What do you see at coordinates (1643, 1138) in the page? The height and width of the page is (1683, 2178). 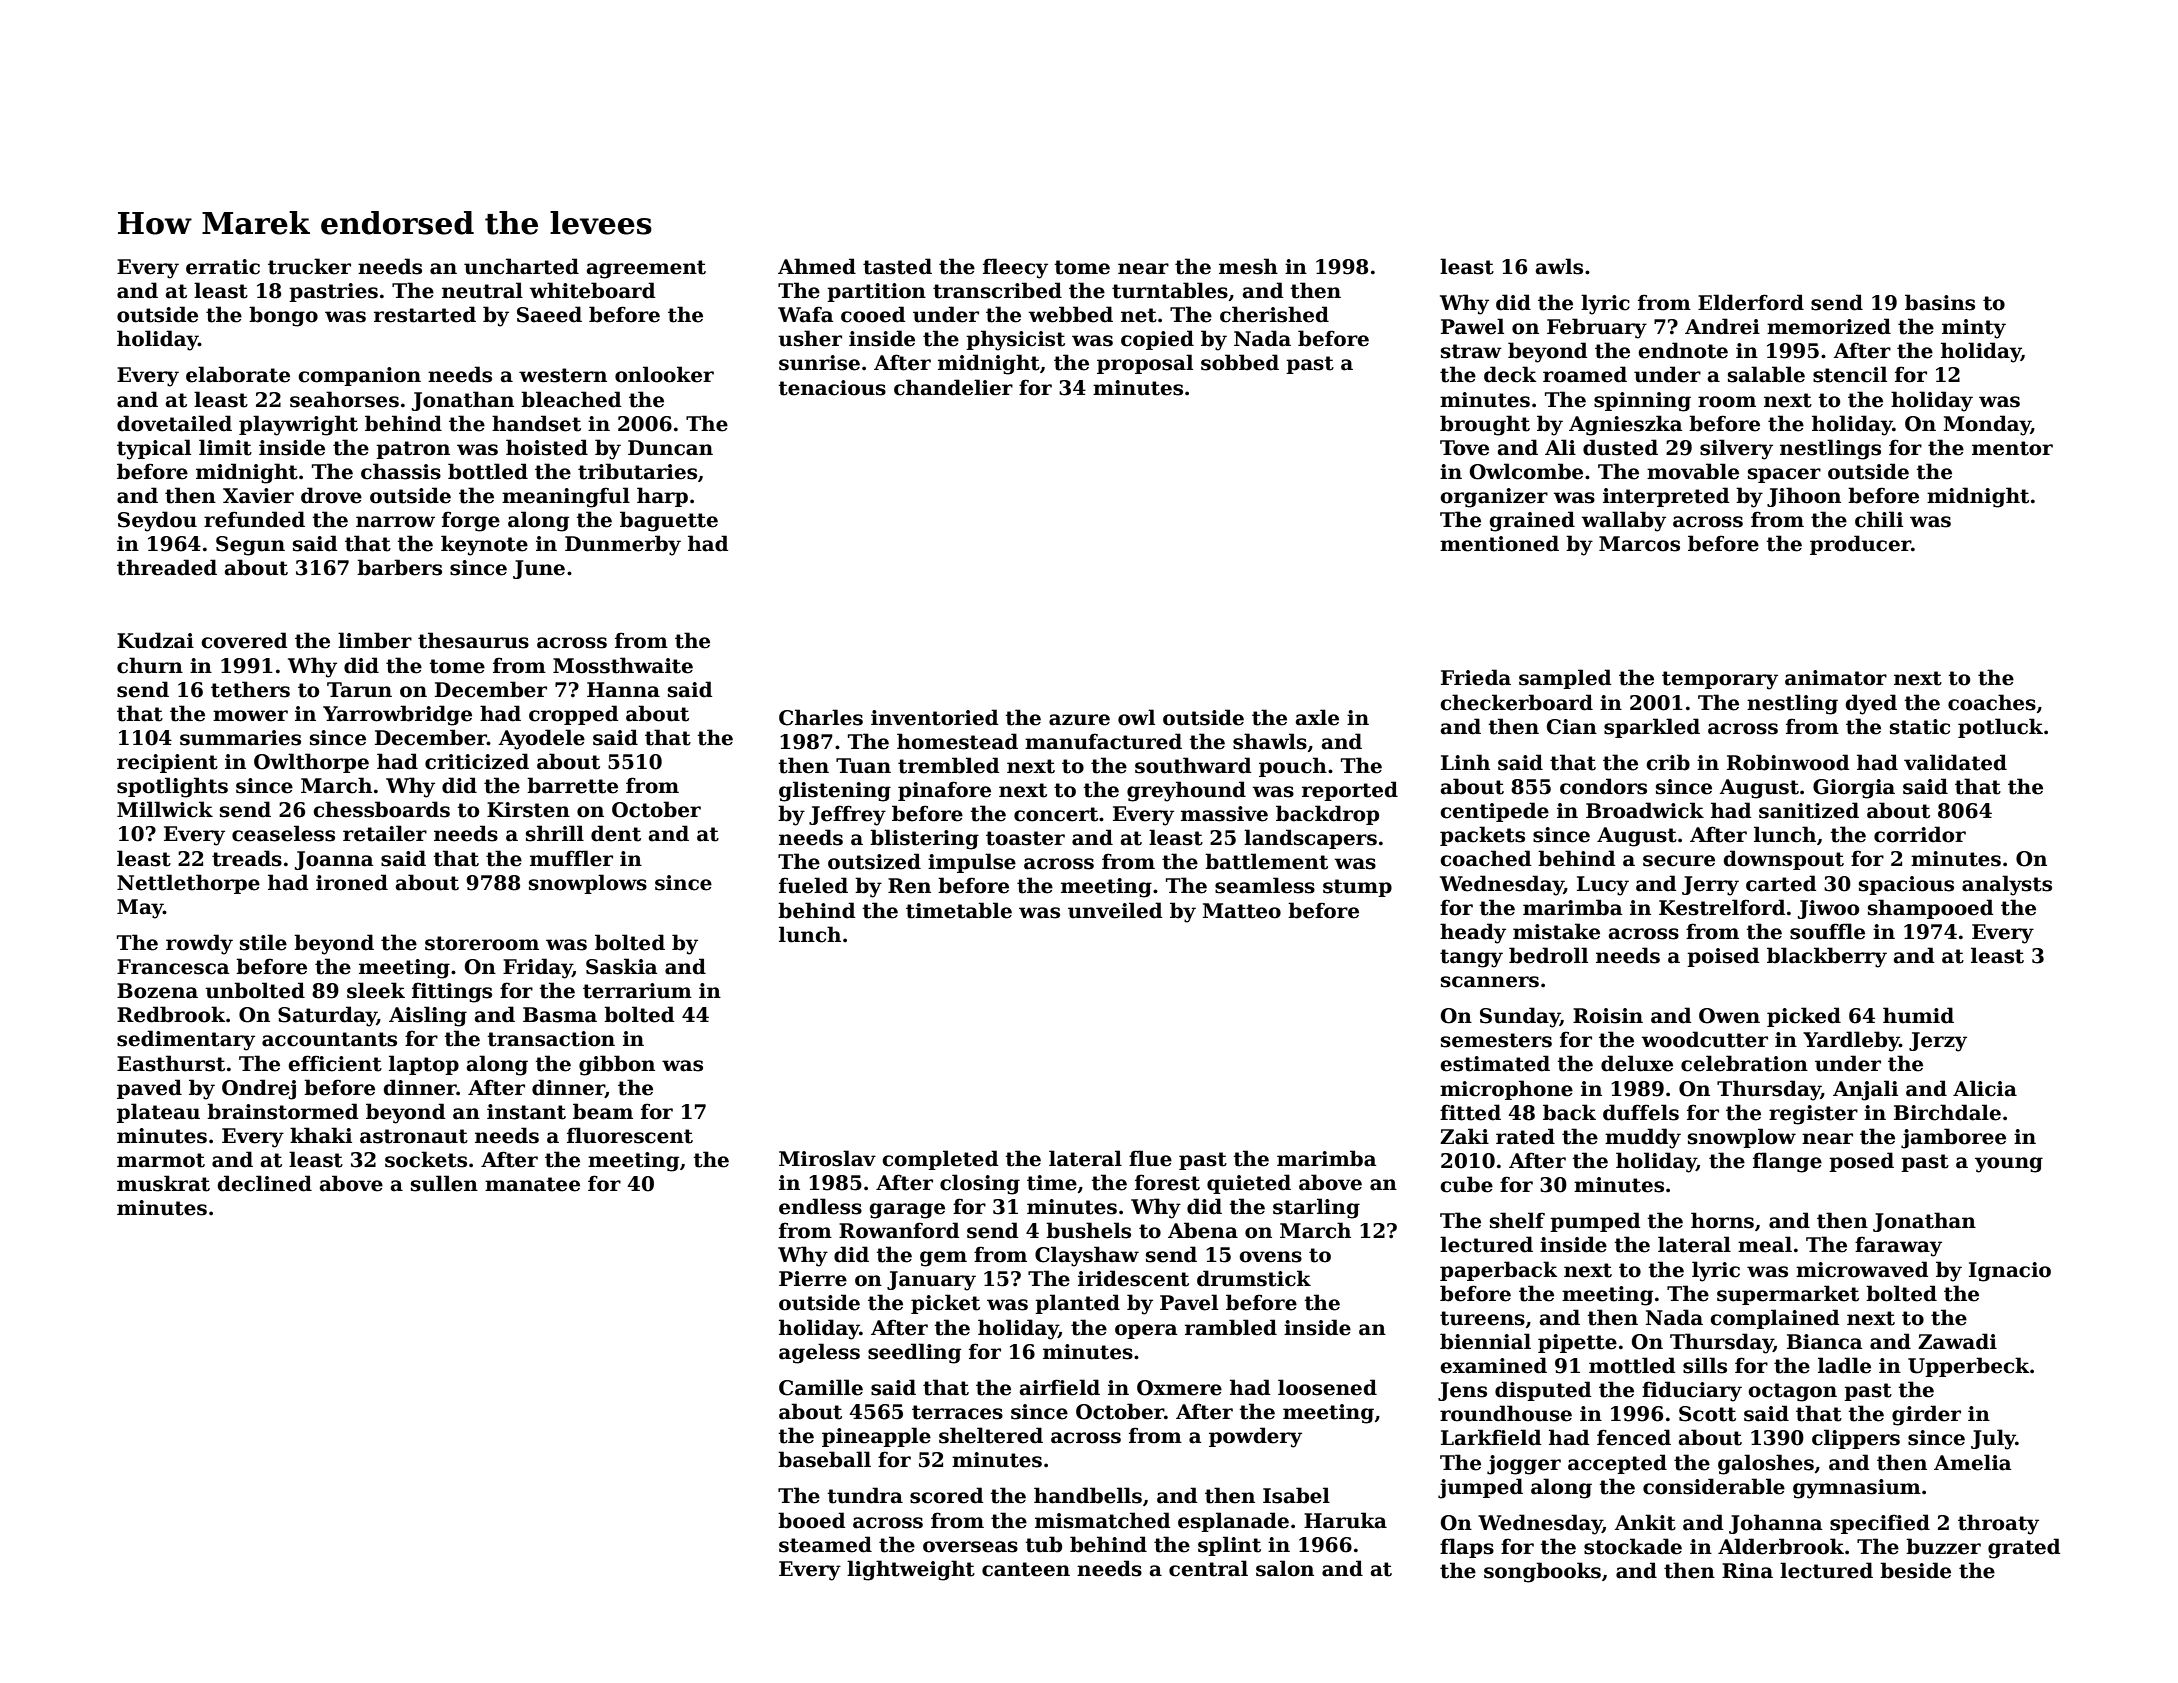 I see `muddy` at bounding box center [1643, 1138].
